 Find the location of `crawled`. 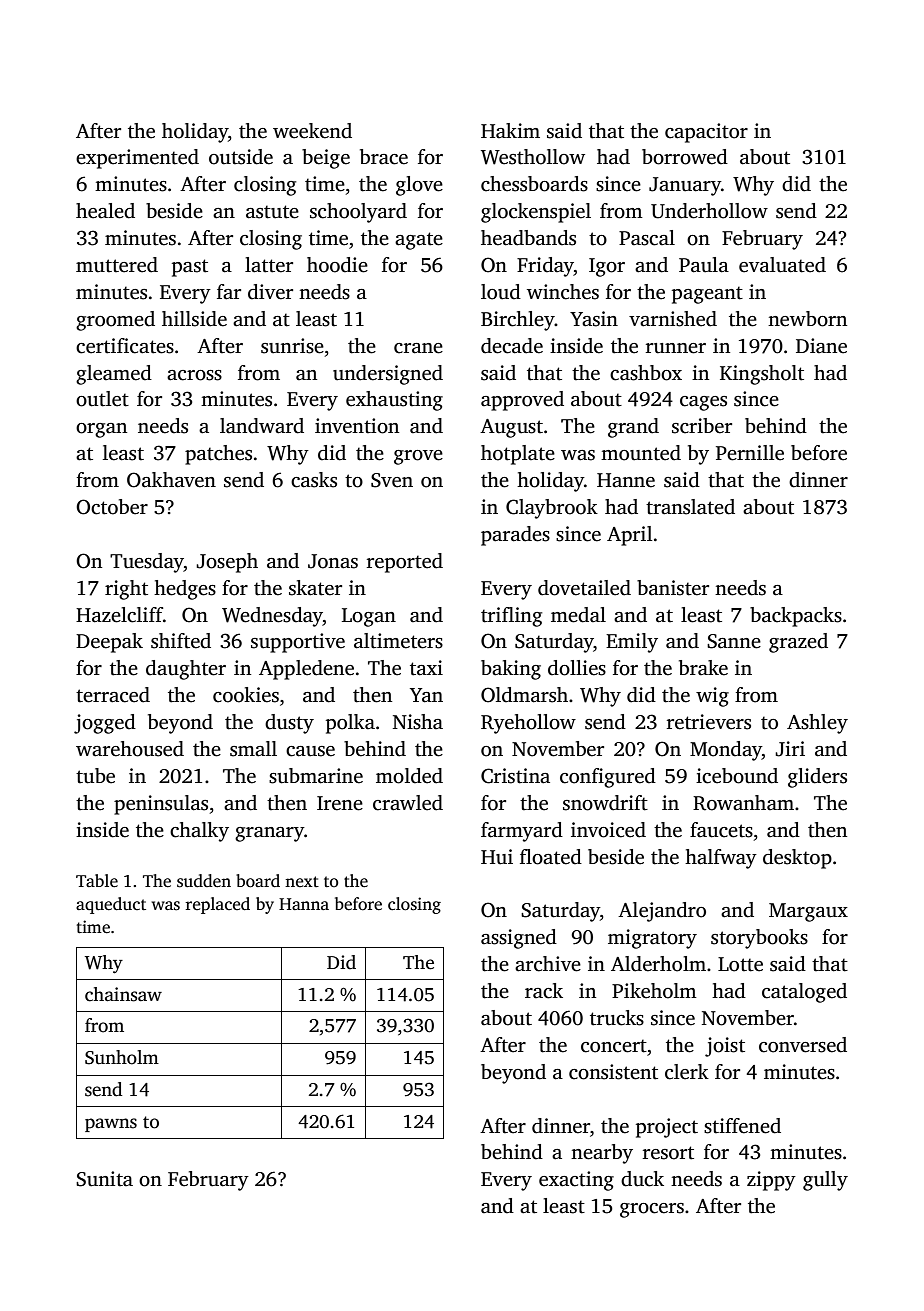

crawled is located at coordinates (408, 803).
